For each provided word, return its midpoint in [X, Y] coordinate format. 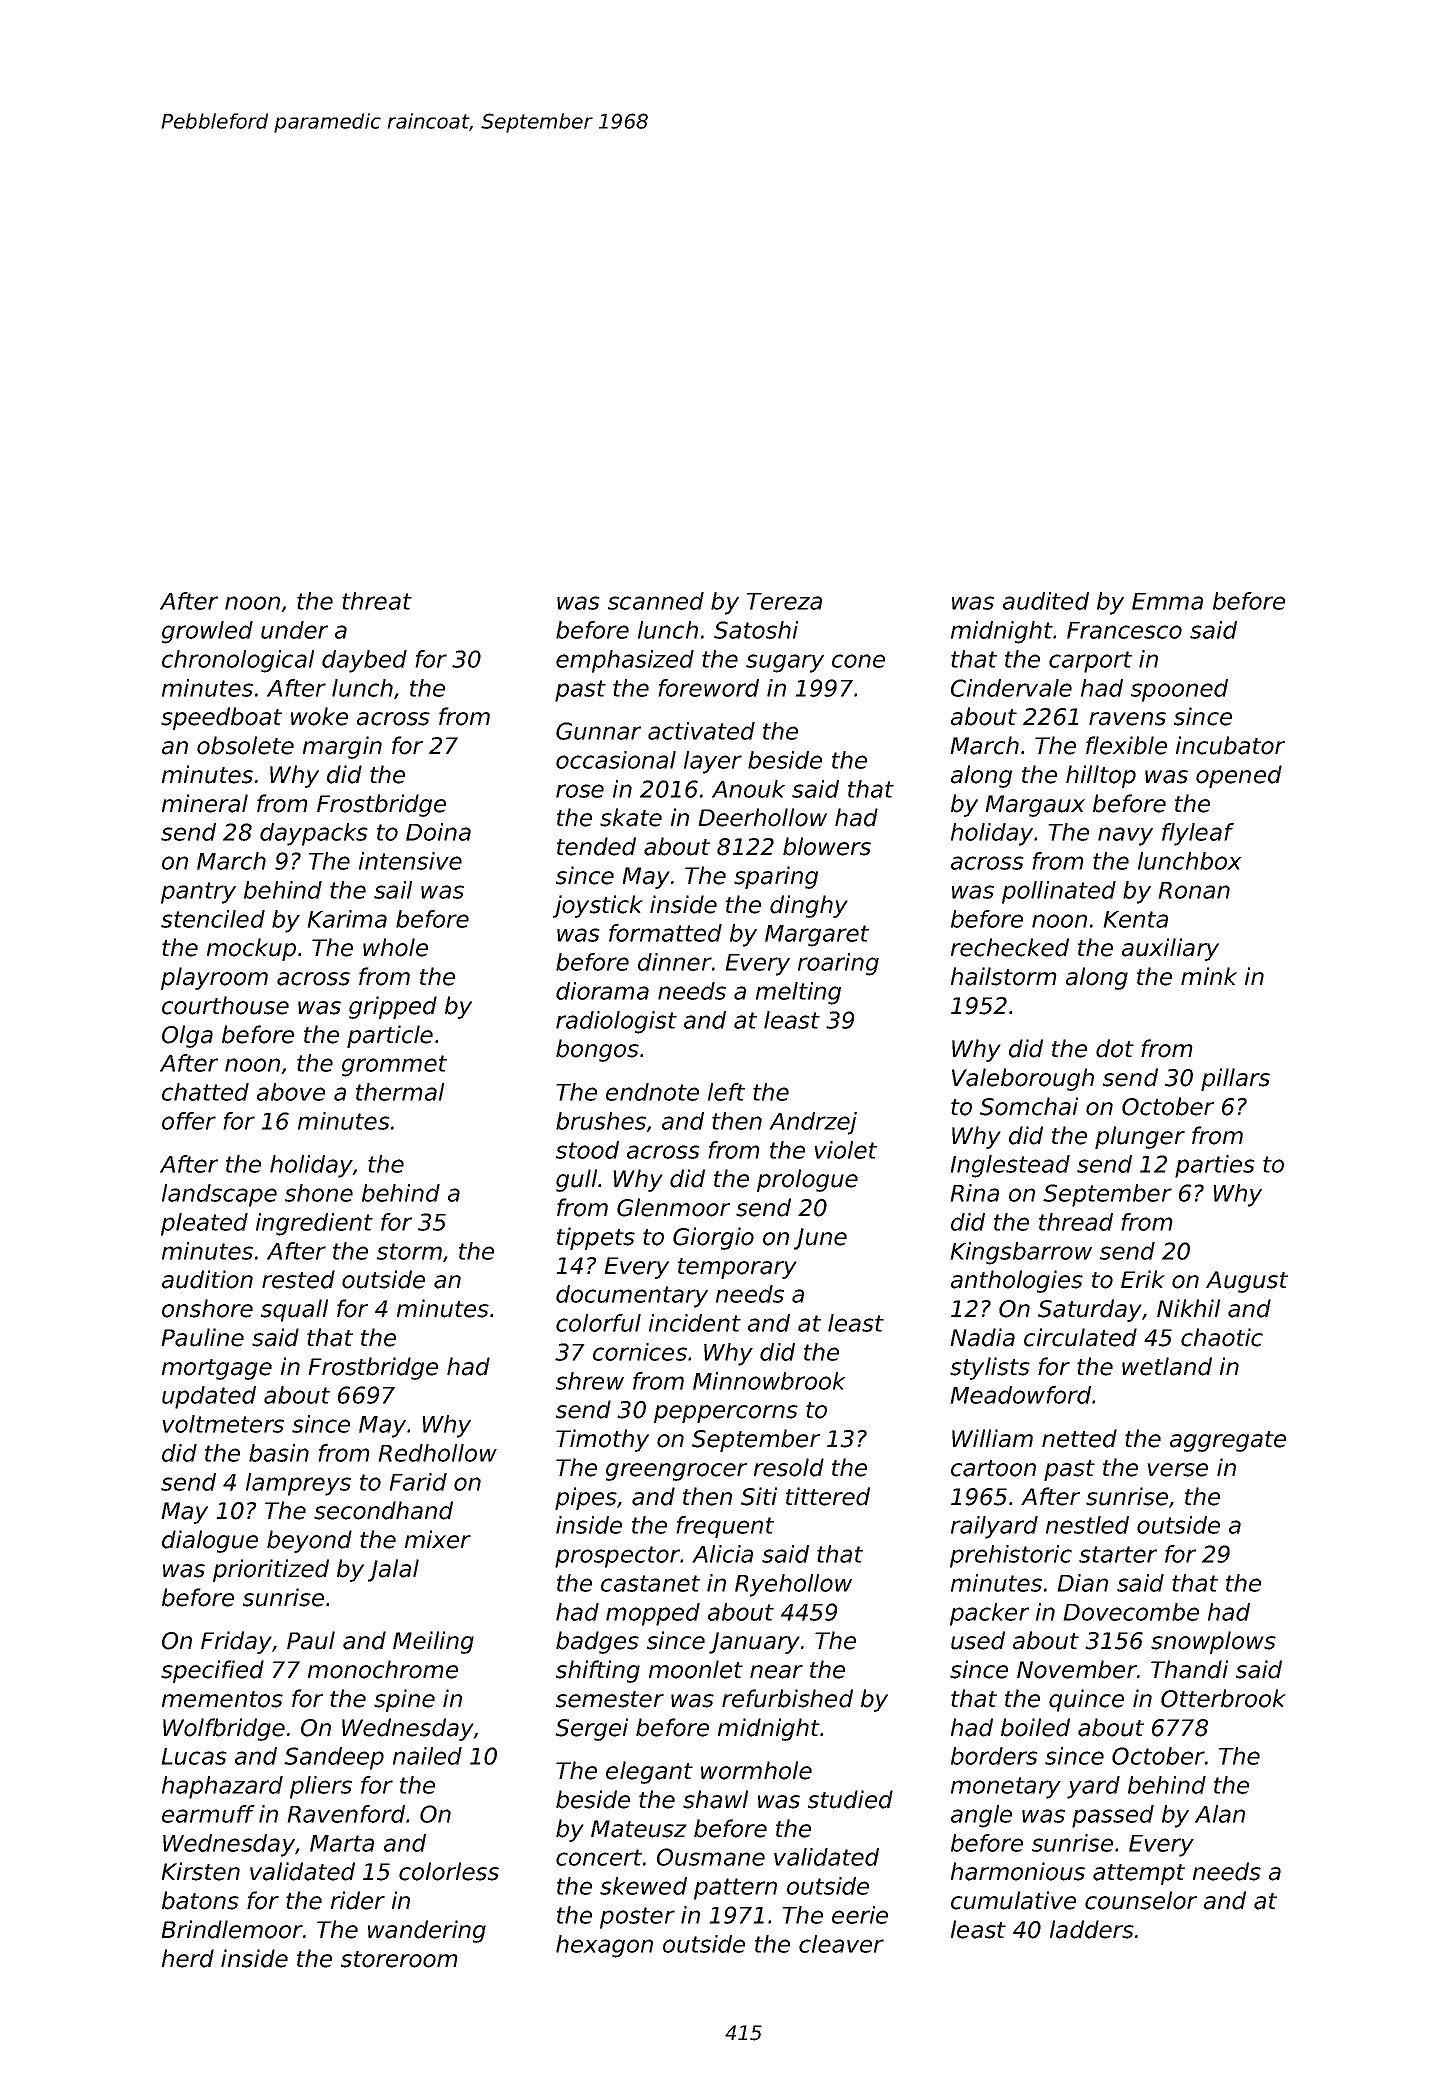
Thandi [1189, 1669]
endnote [652, 1092]
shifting [598, 1671]
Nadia [982, 1337]
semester [610, 1699]
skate [631, 817]
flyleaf [1198, 834]
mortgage [217, 1369]
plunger [1140, 1137]
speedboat [221, 718]
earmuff [208, 1814]
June [820, 1239]
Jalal [393, 1570]
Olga [187, 1036]
